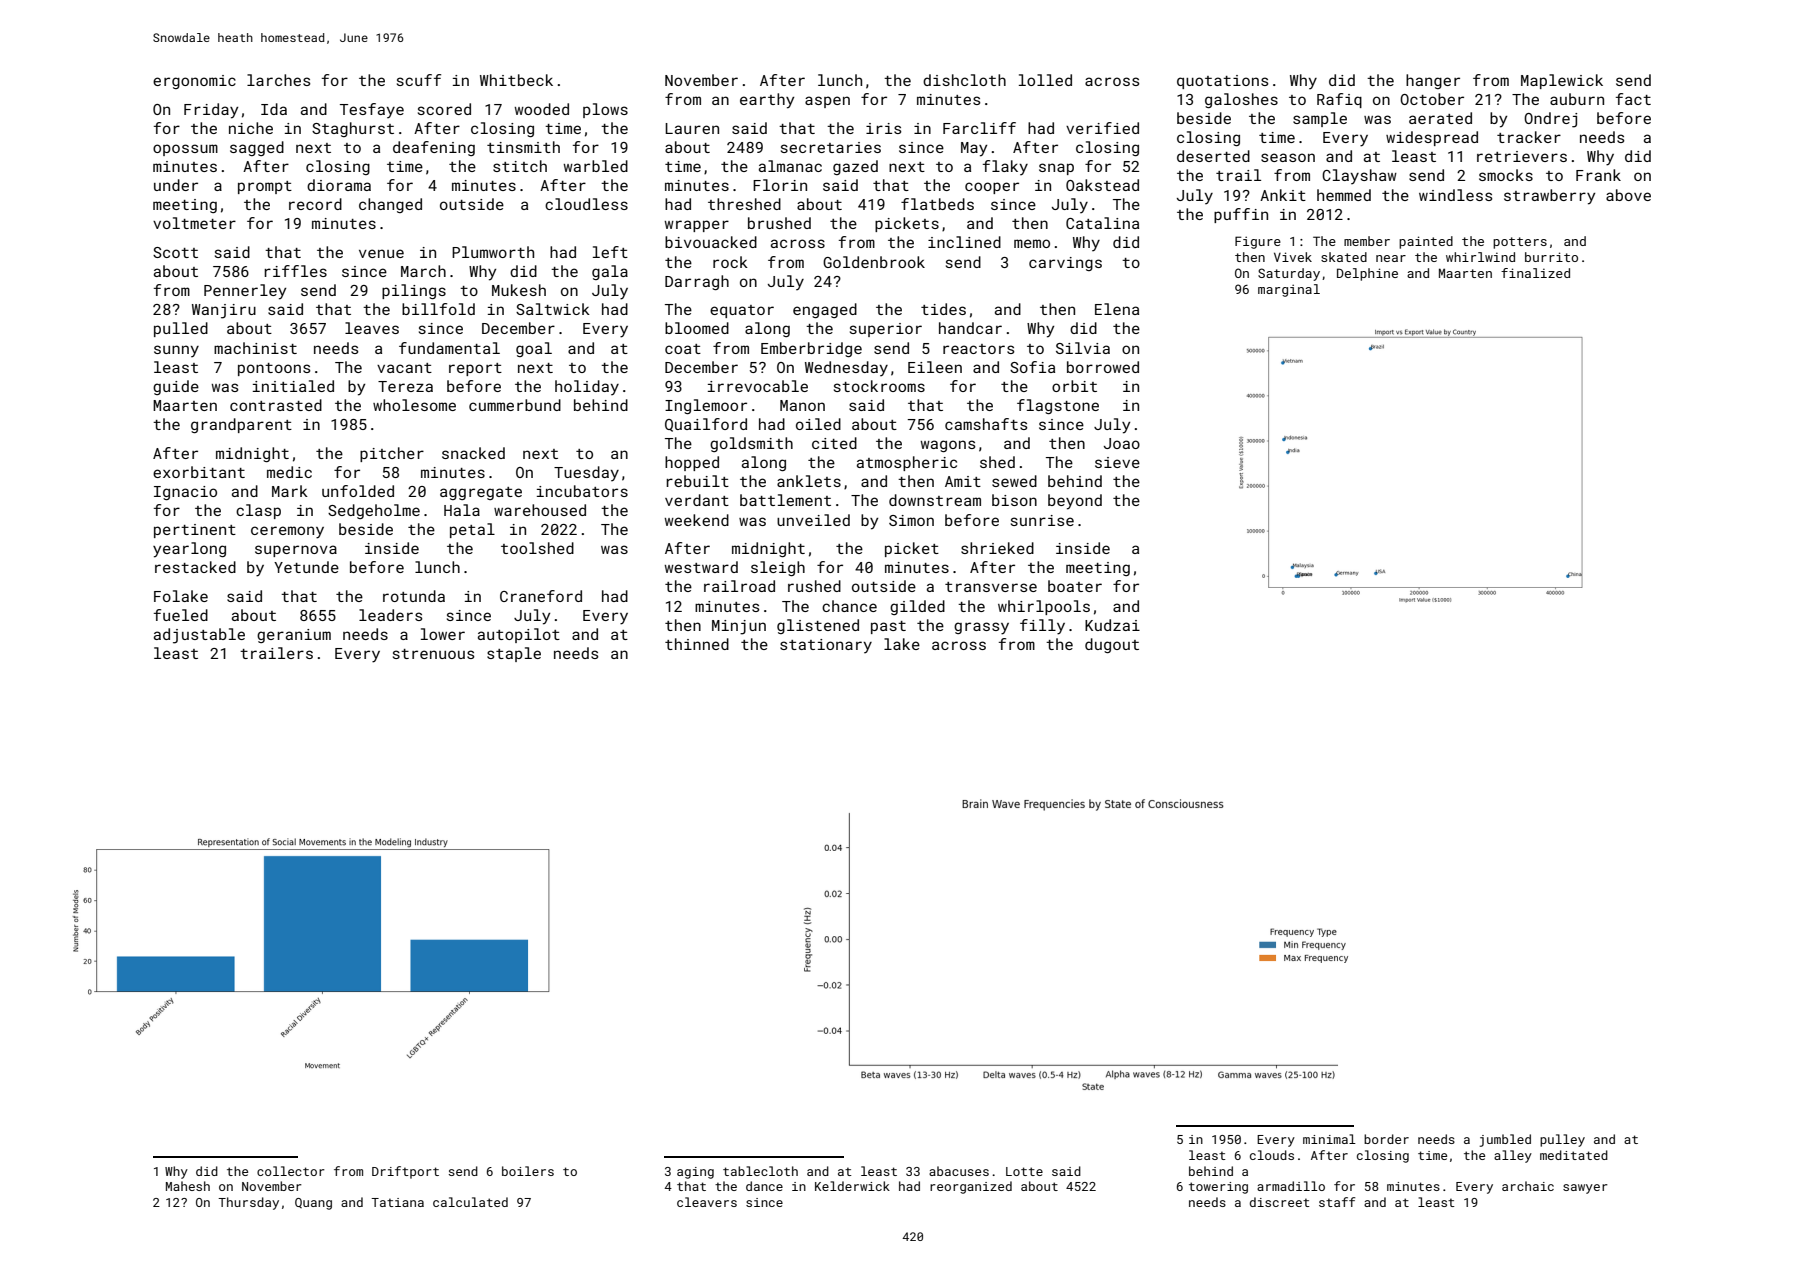 This screenshot has height=1276, width=1805. What do you see at coordinates (291, 1171) in the screenshot?
I see `collector` at bounding box center [291, 1171].
